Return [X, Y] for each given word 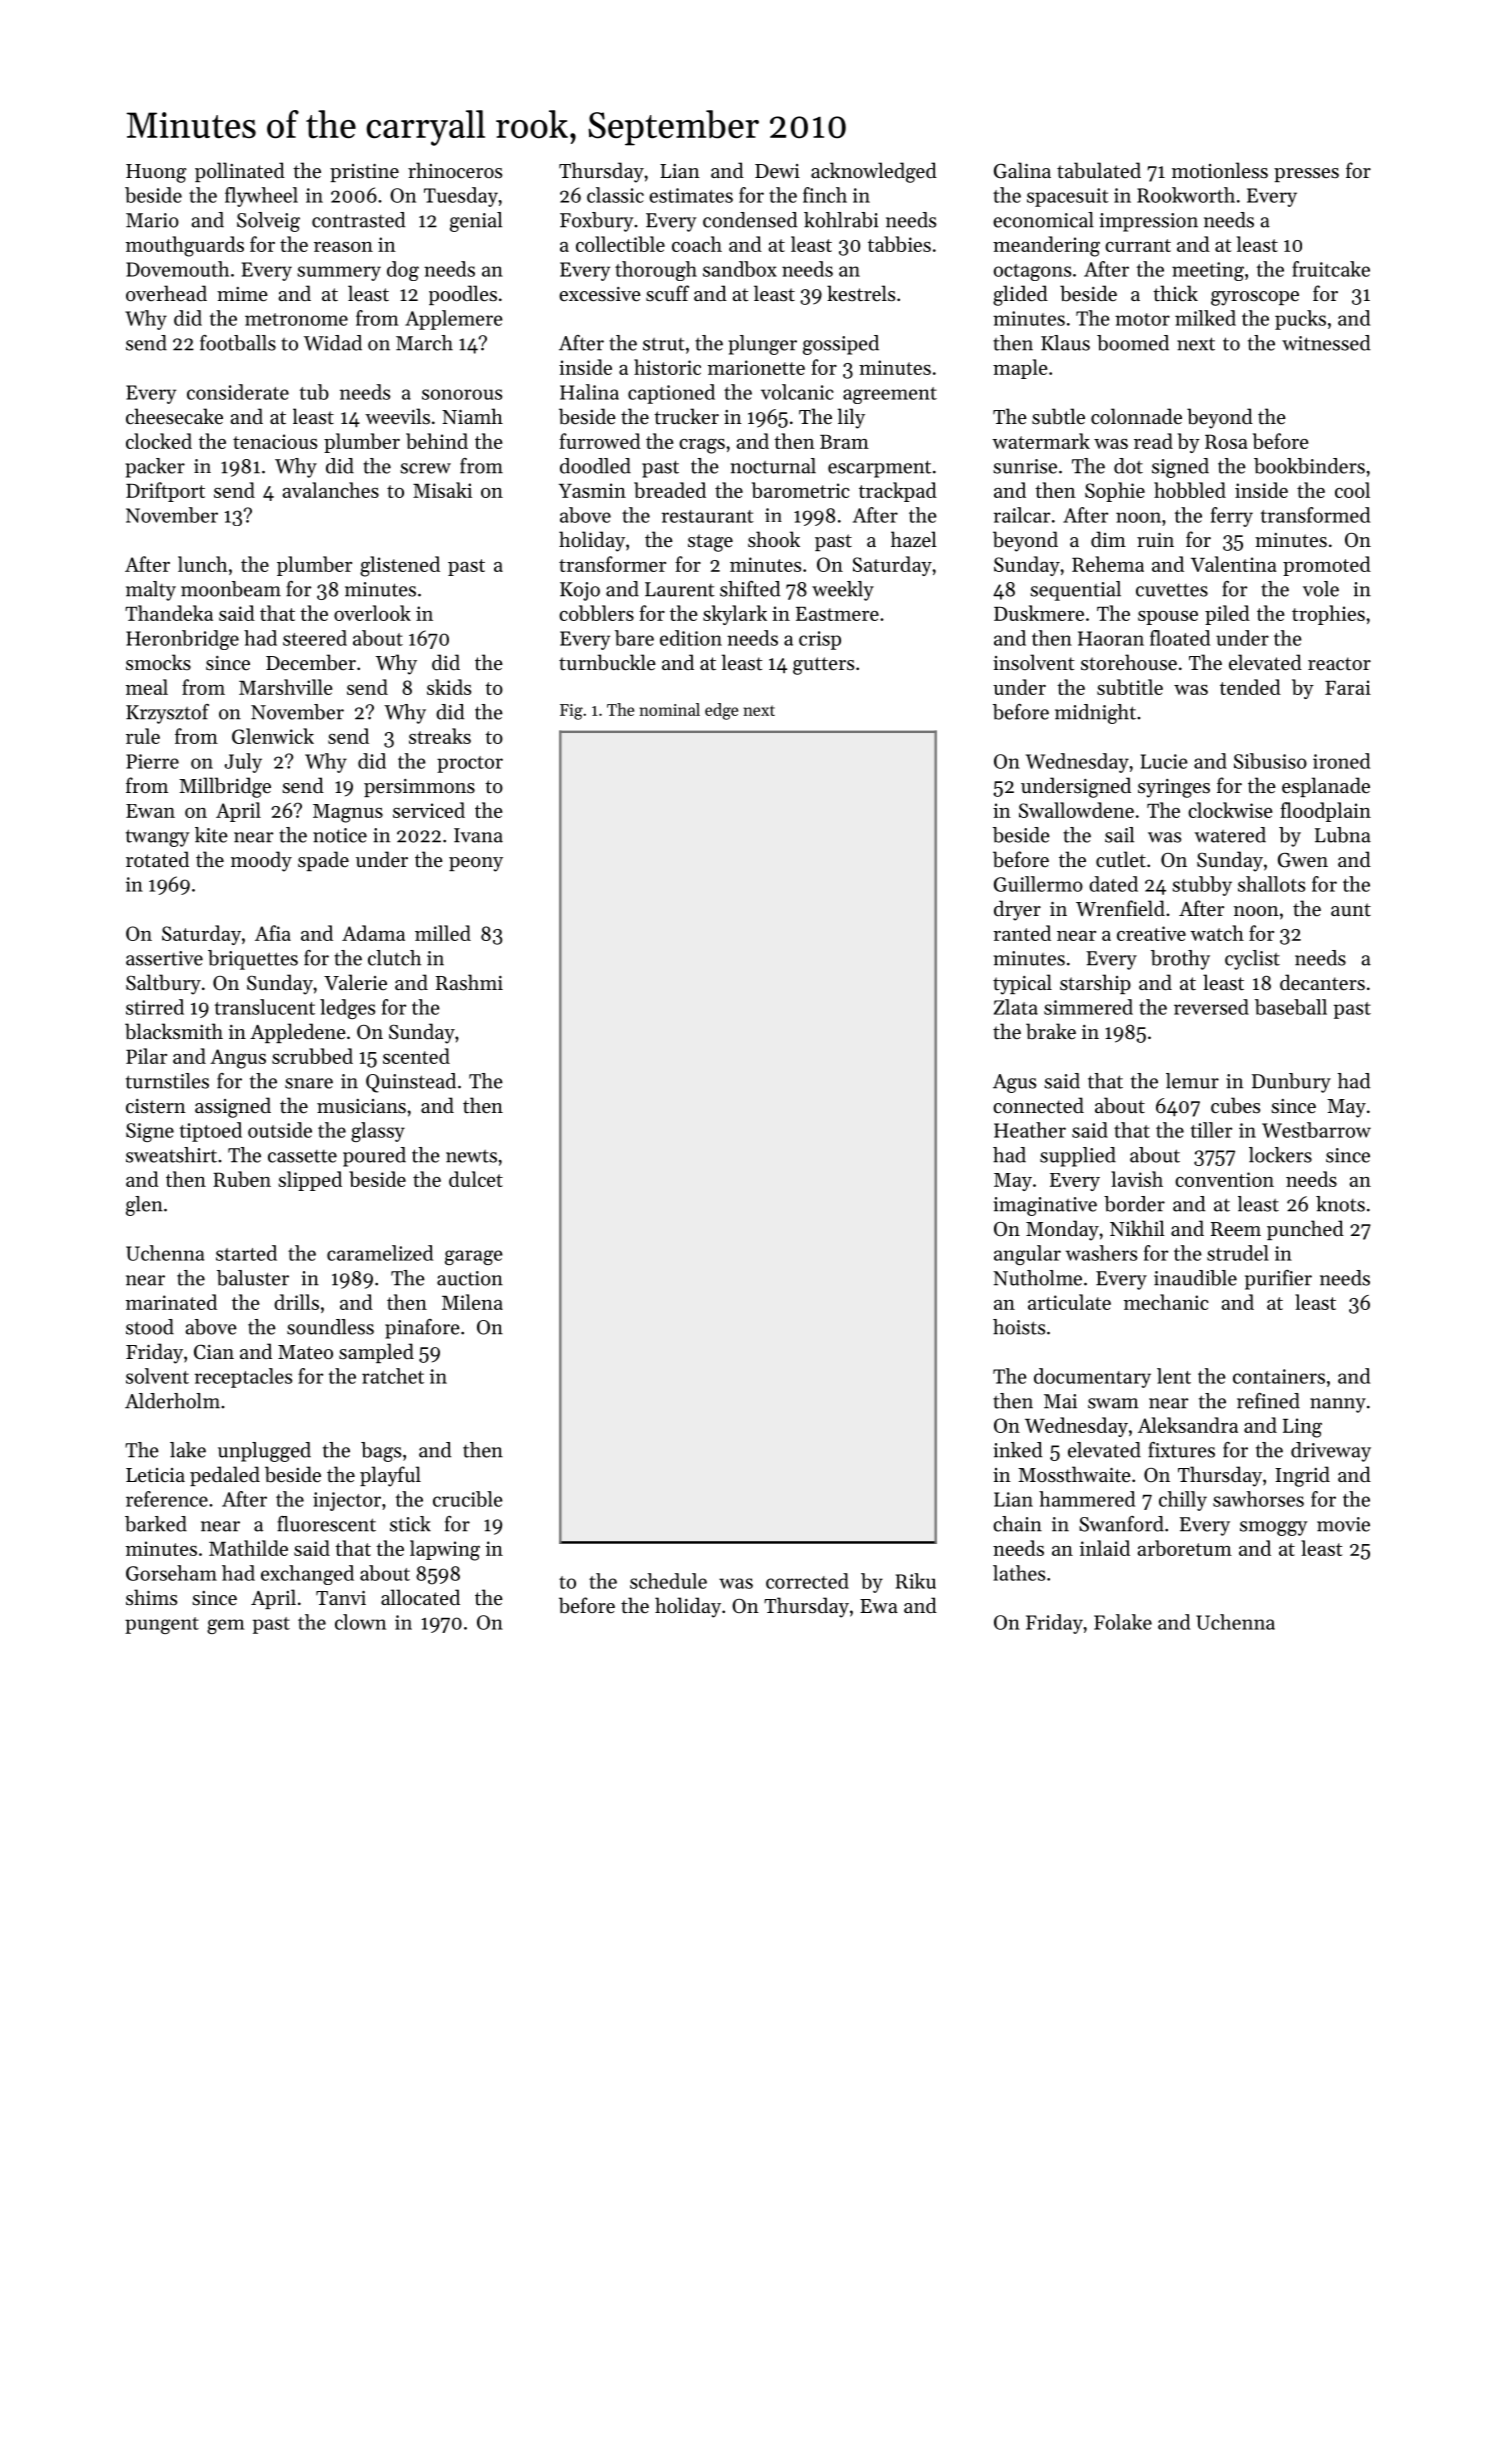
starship [1095, 984]
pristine [364, 173]
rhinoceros [455, 170]
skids [449, 687]
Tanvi [341, 1598]
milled [443, 933]
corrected [807, 1581]
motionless [1220, 170]
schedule [668, 1581]
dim [1108, 539]
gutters [823, 666]
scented [416, 1056]
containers [1279, 1376]
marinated [171, 1302]
